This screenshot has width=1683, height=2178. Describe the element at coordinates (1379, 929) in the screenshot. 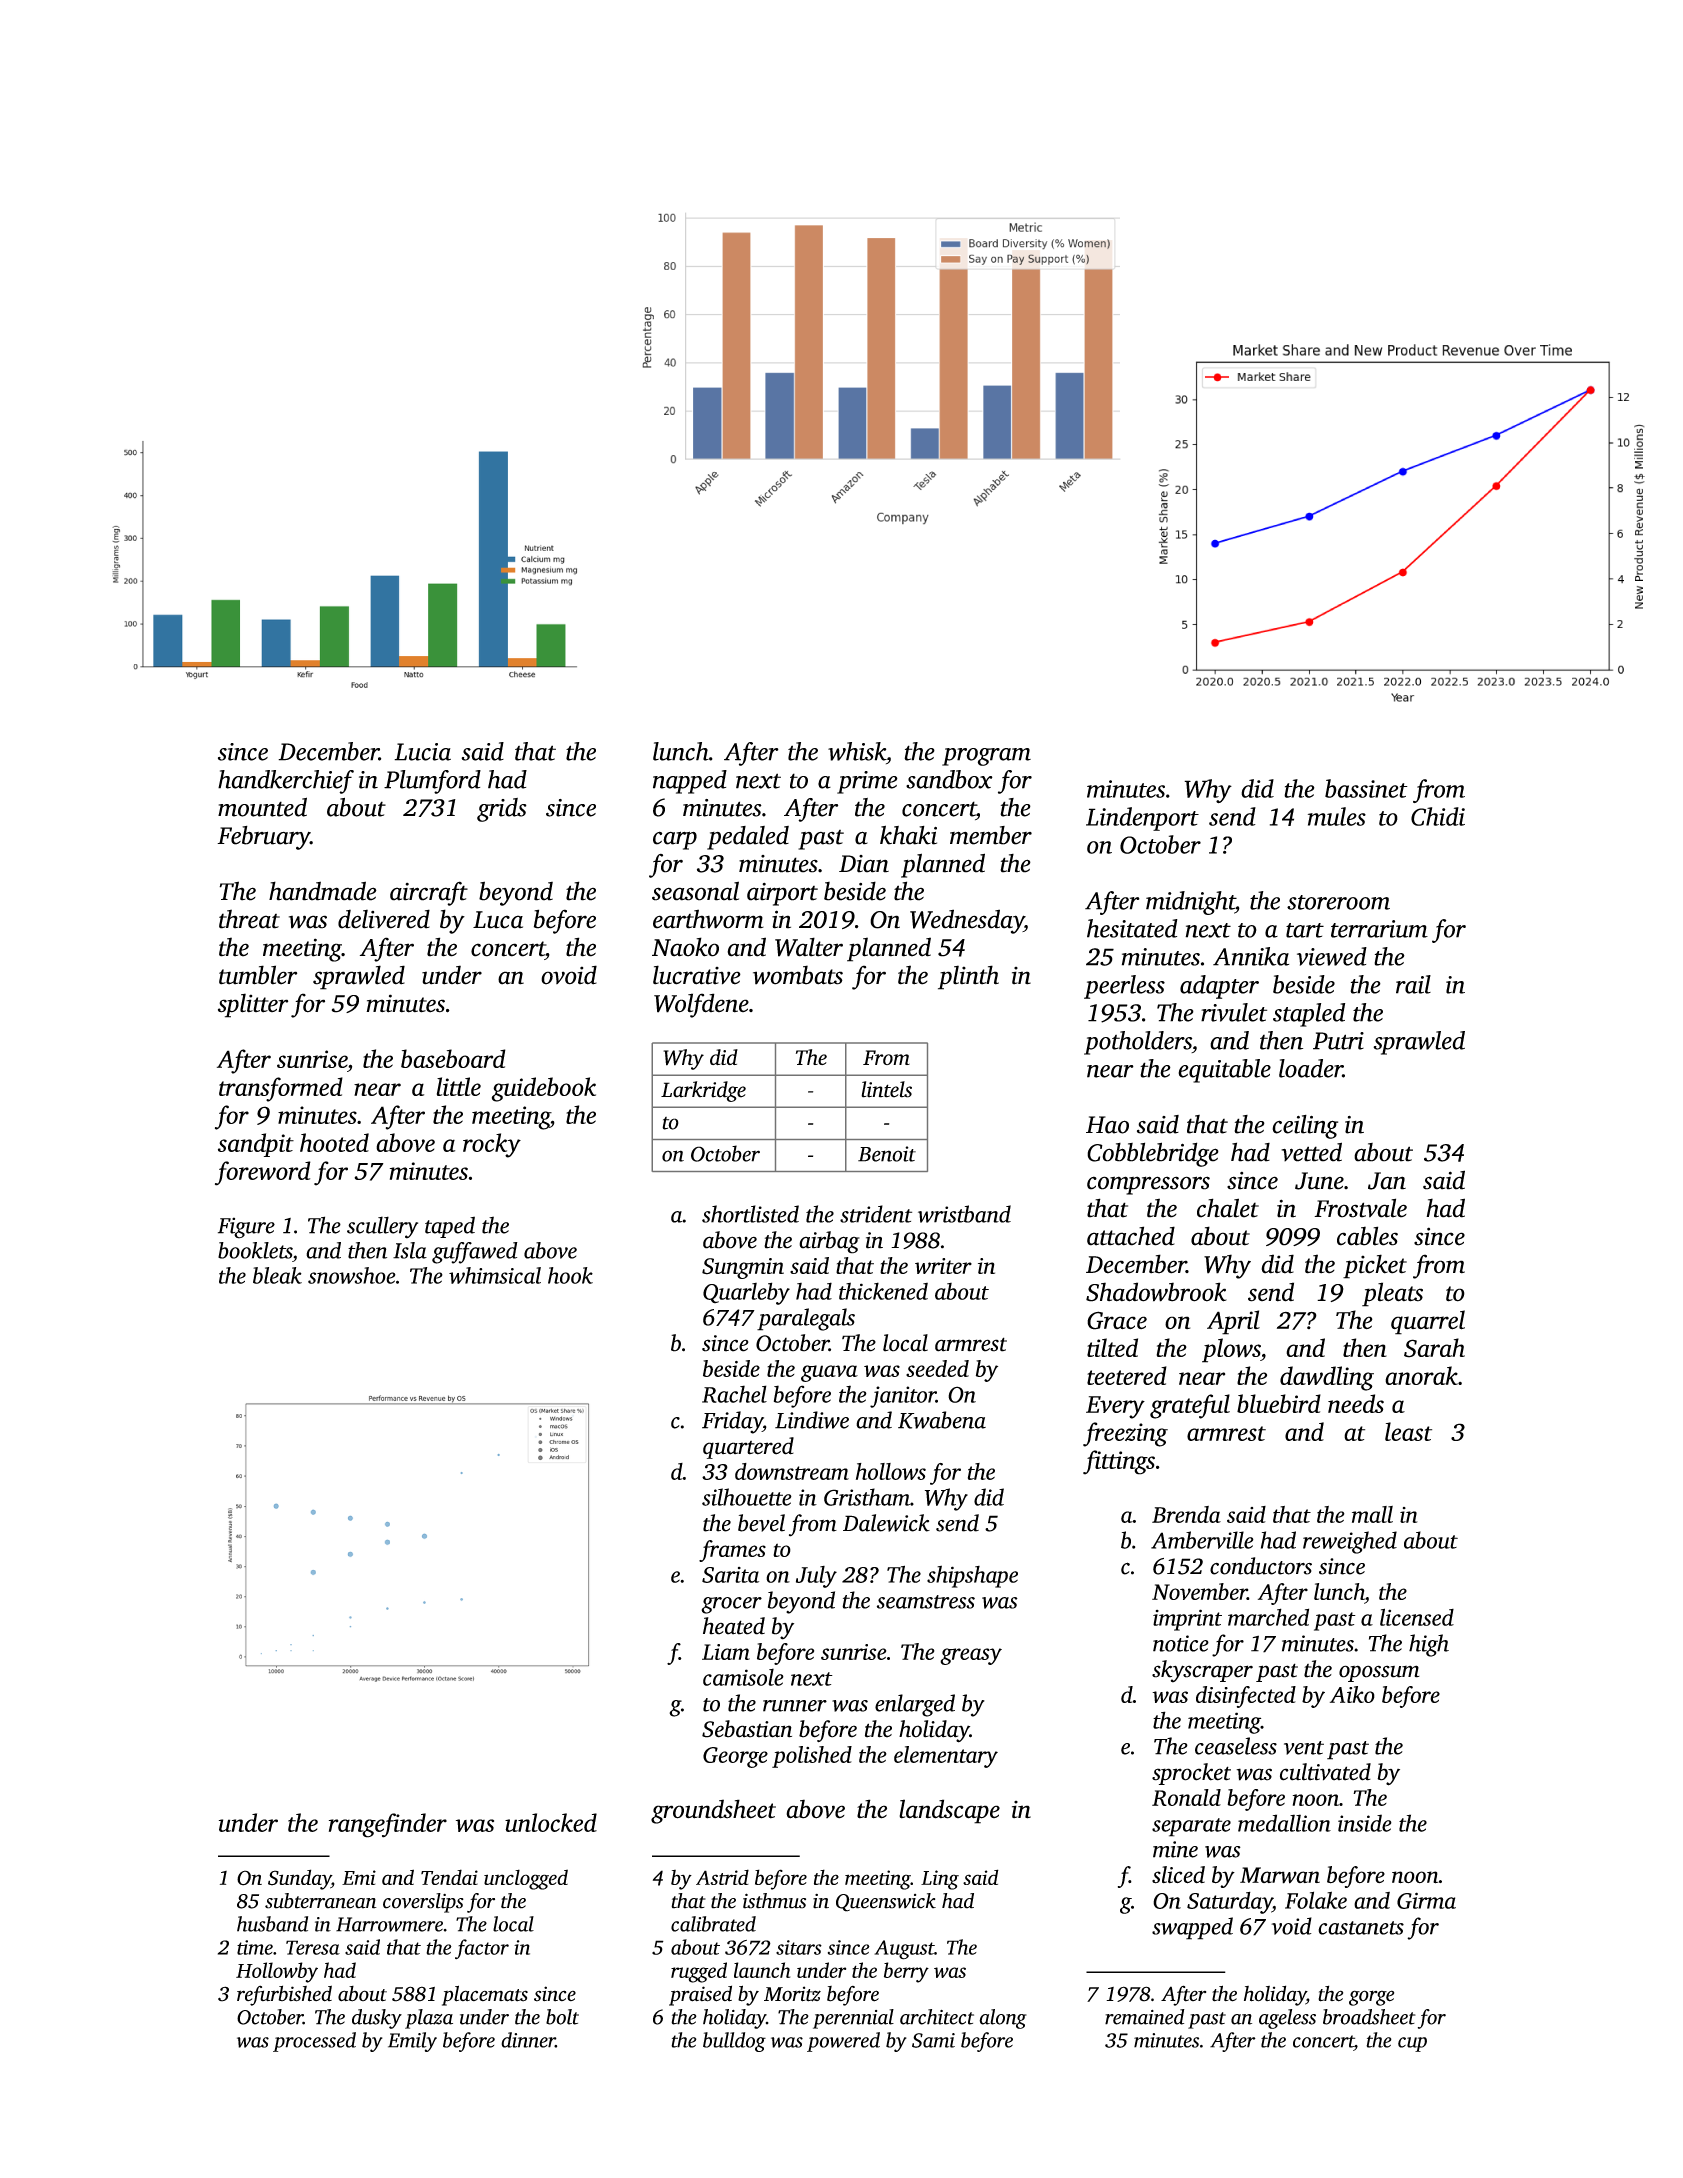

I see `terrarium` at that location.
